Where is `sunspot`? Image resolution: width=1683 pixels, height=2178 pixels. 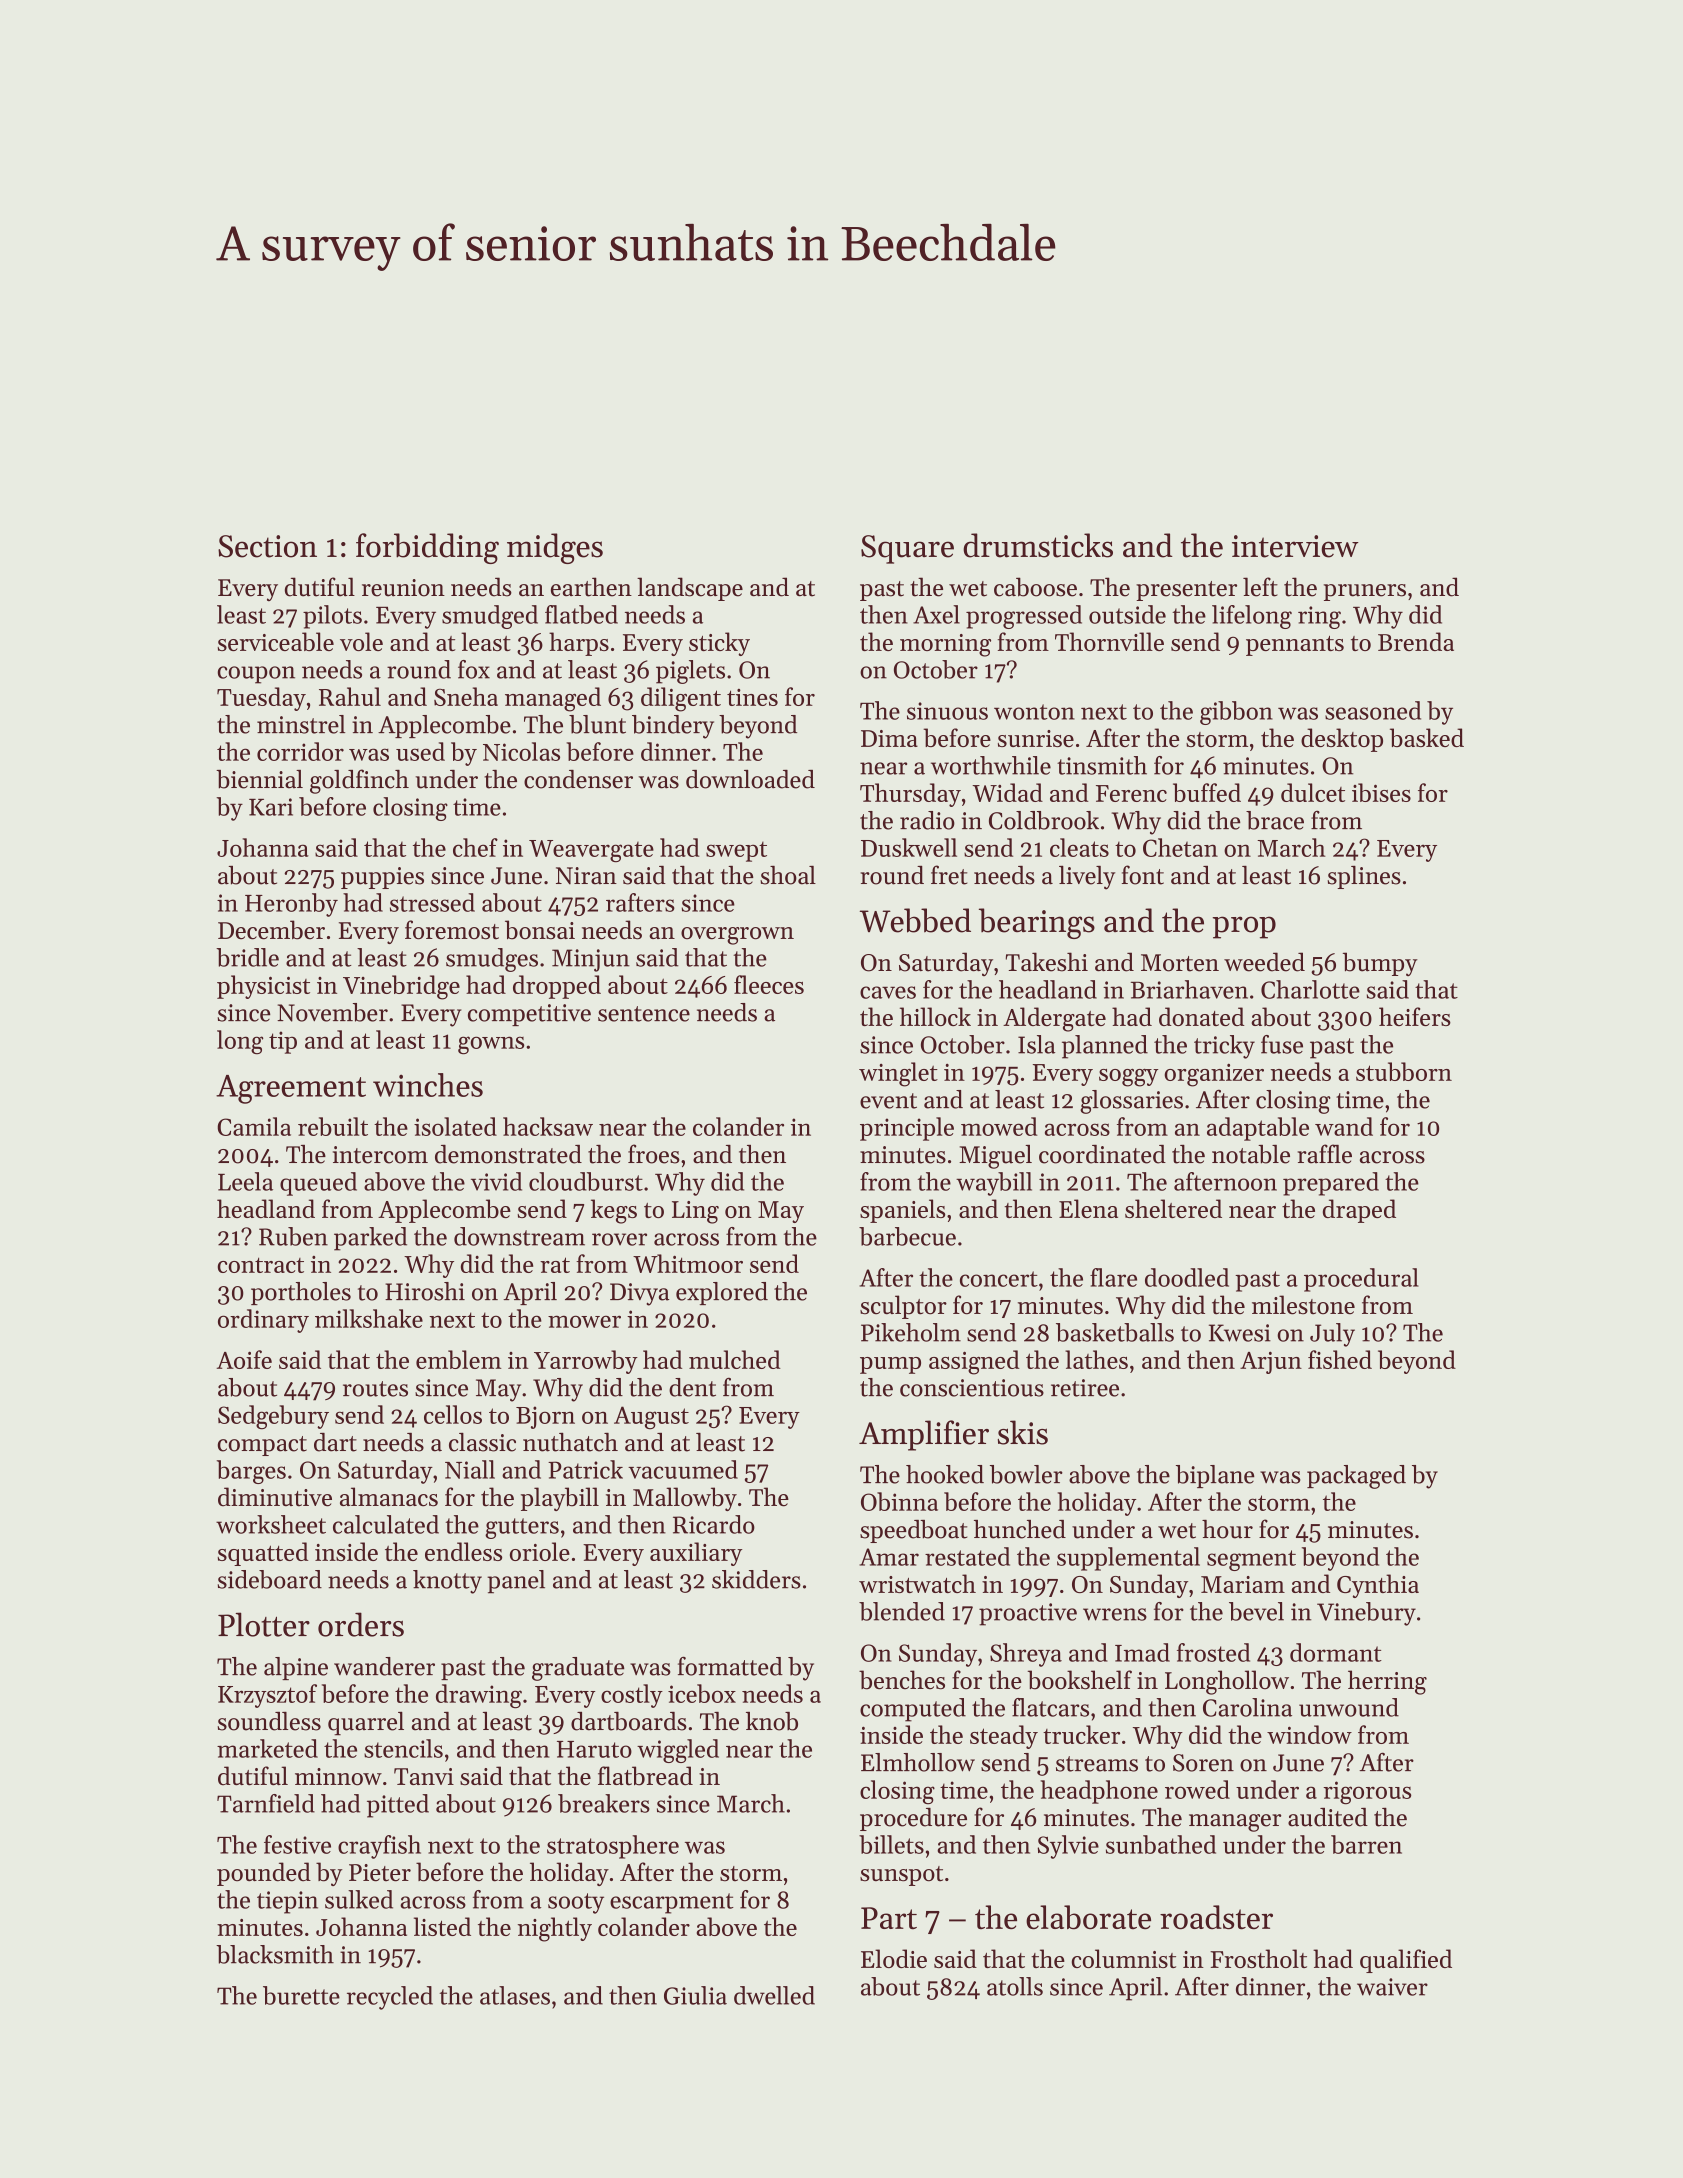 sunspot is located at coordinates (901, 1876).
